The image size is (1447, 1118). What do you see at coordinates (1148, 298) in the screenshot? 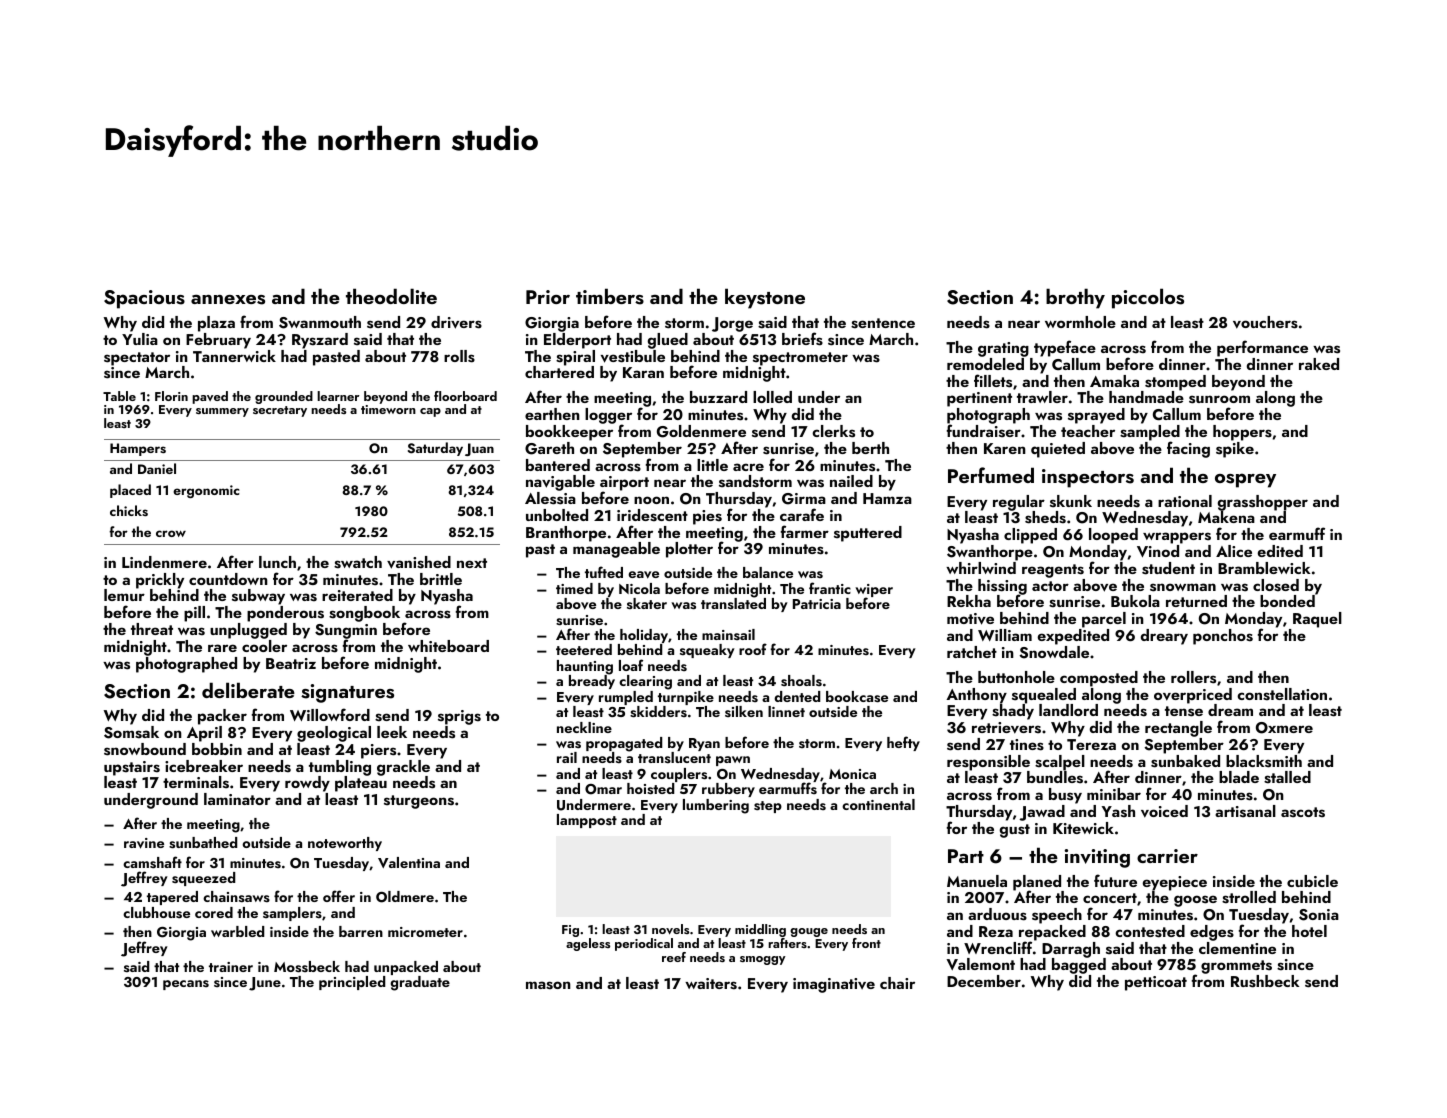
I see `piccolos` at bounding box center [1148, 298].
